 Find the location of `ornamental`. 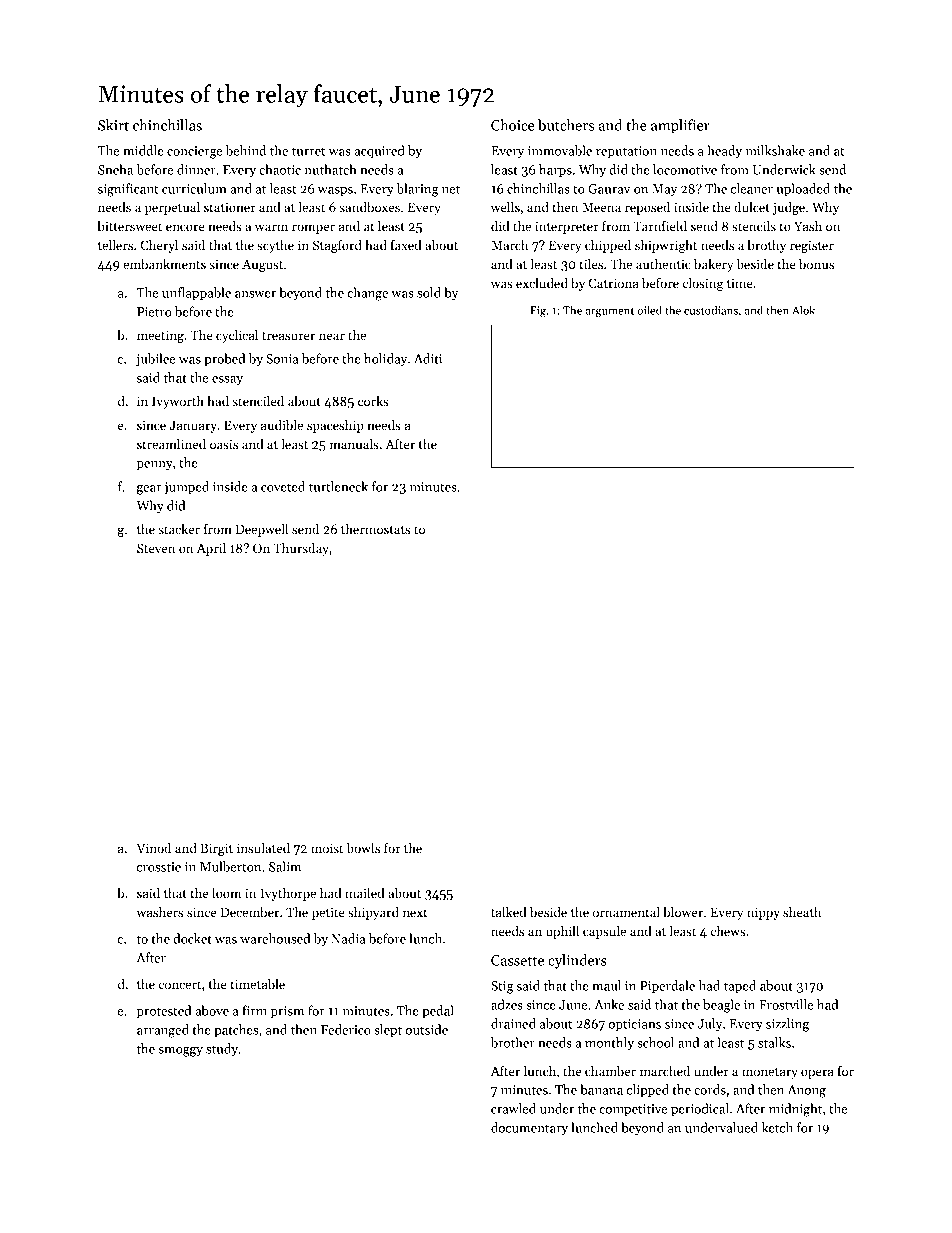

ornamental is located at coordinates (626, 912).
